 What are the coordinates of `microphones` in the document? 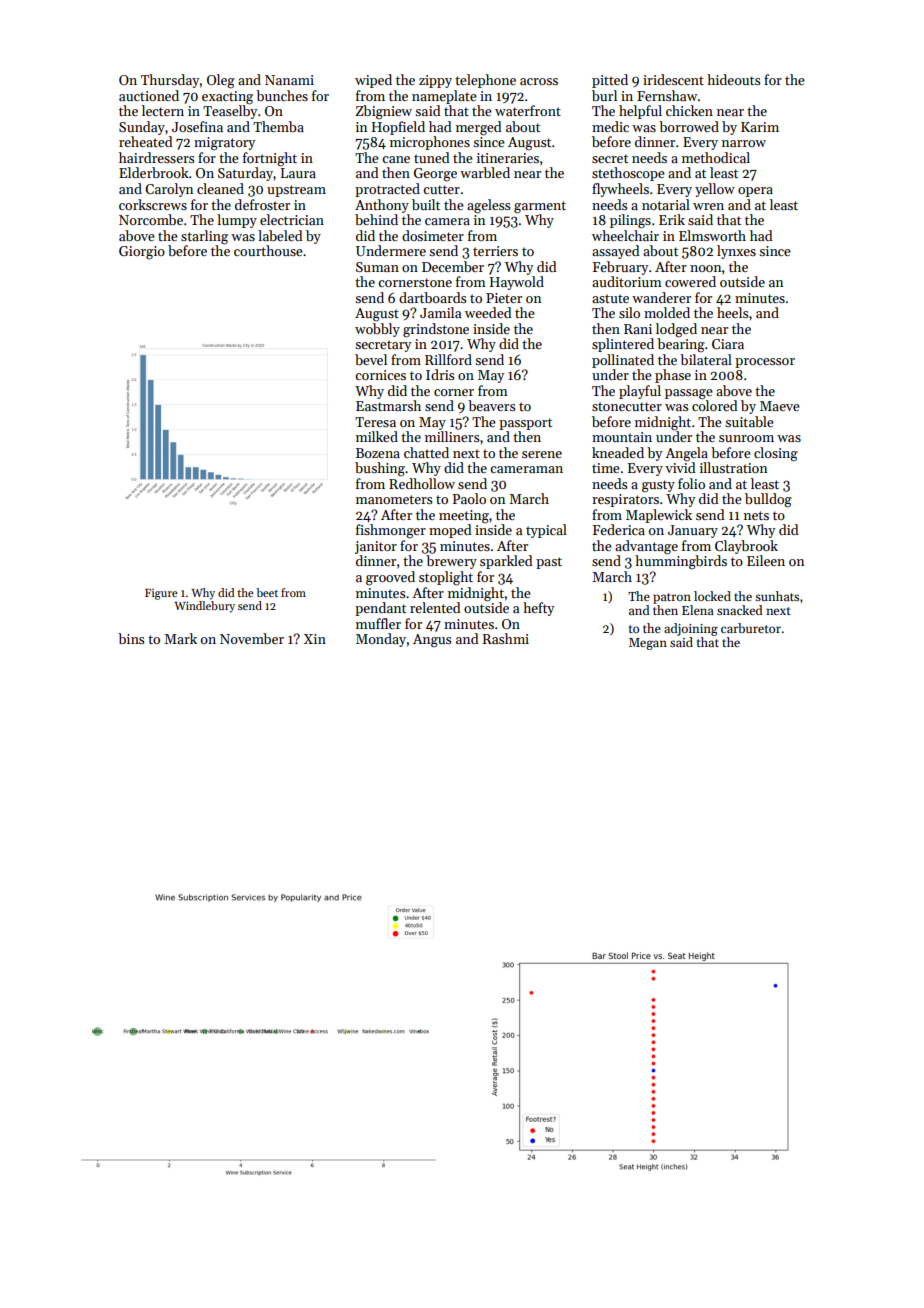 It's located at (430, 143).
